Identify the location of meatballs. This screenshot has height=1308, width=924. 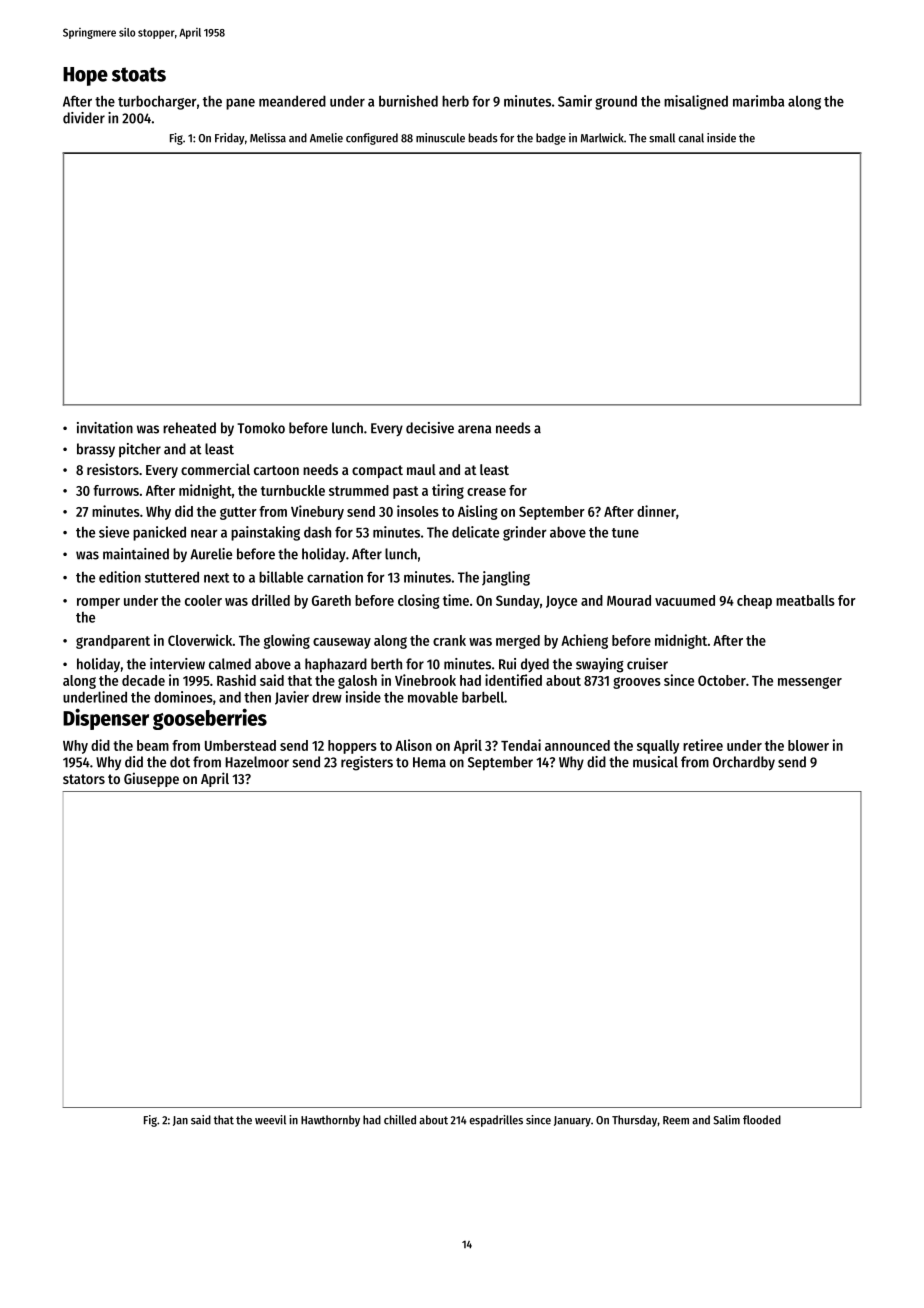
(805, 600).
